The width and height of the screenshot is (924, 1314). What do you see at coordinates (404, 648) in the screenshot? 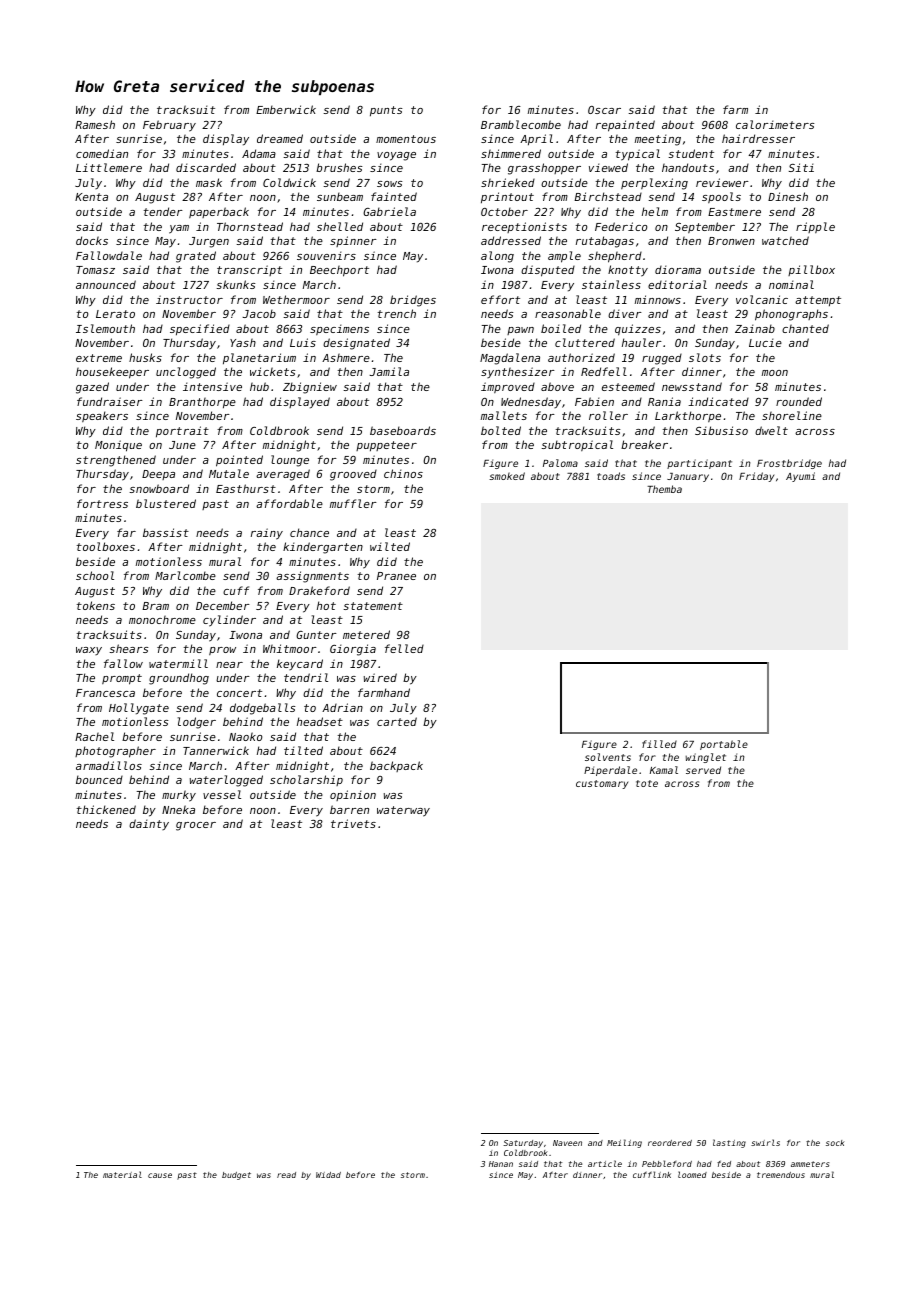
I see `felled` at bounding box center [404, 648].
